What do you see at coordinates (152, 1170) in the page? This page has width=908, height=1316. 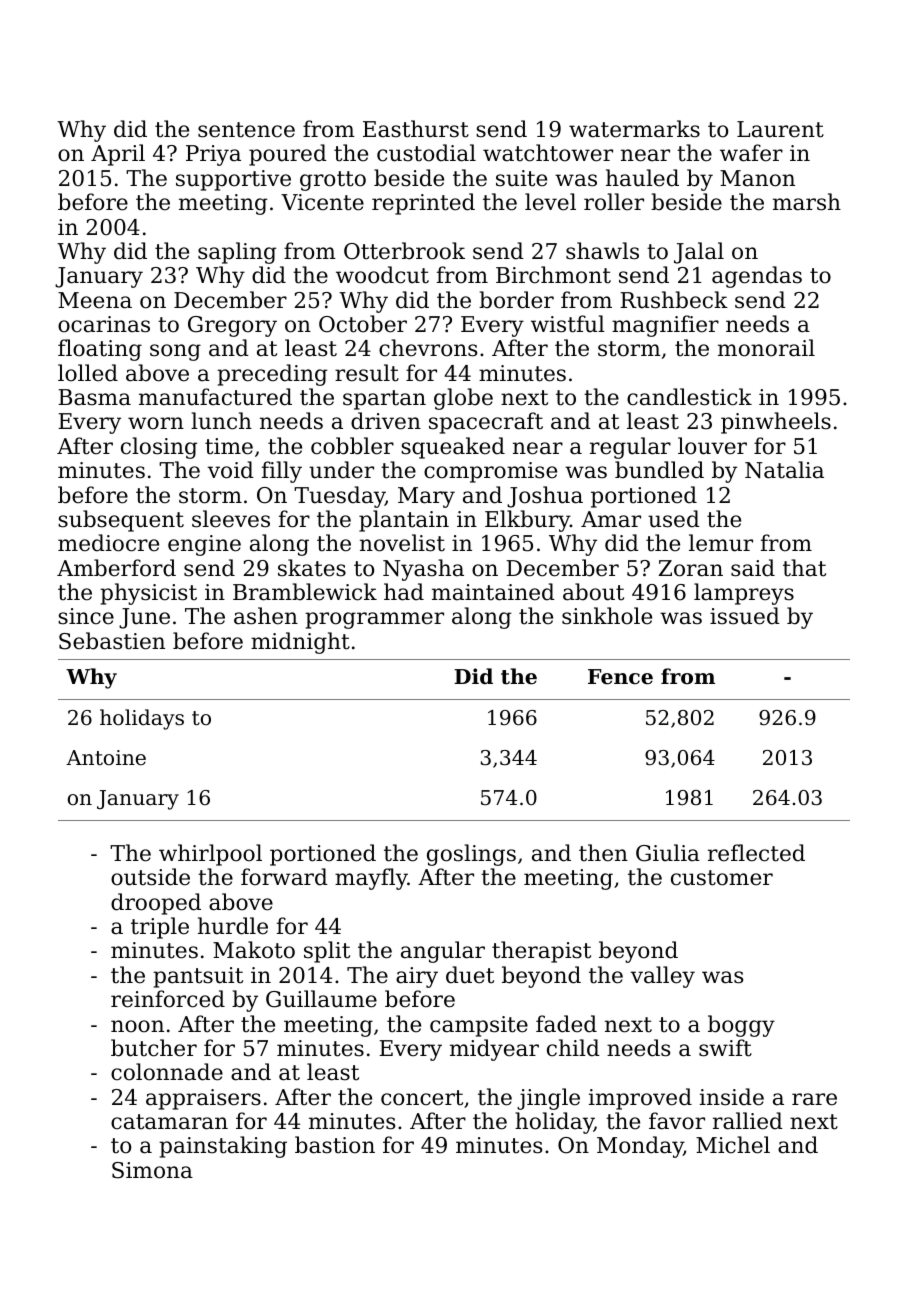 I see `Simona` at bounding box center [152, 1170].
